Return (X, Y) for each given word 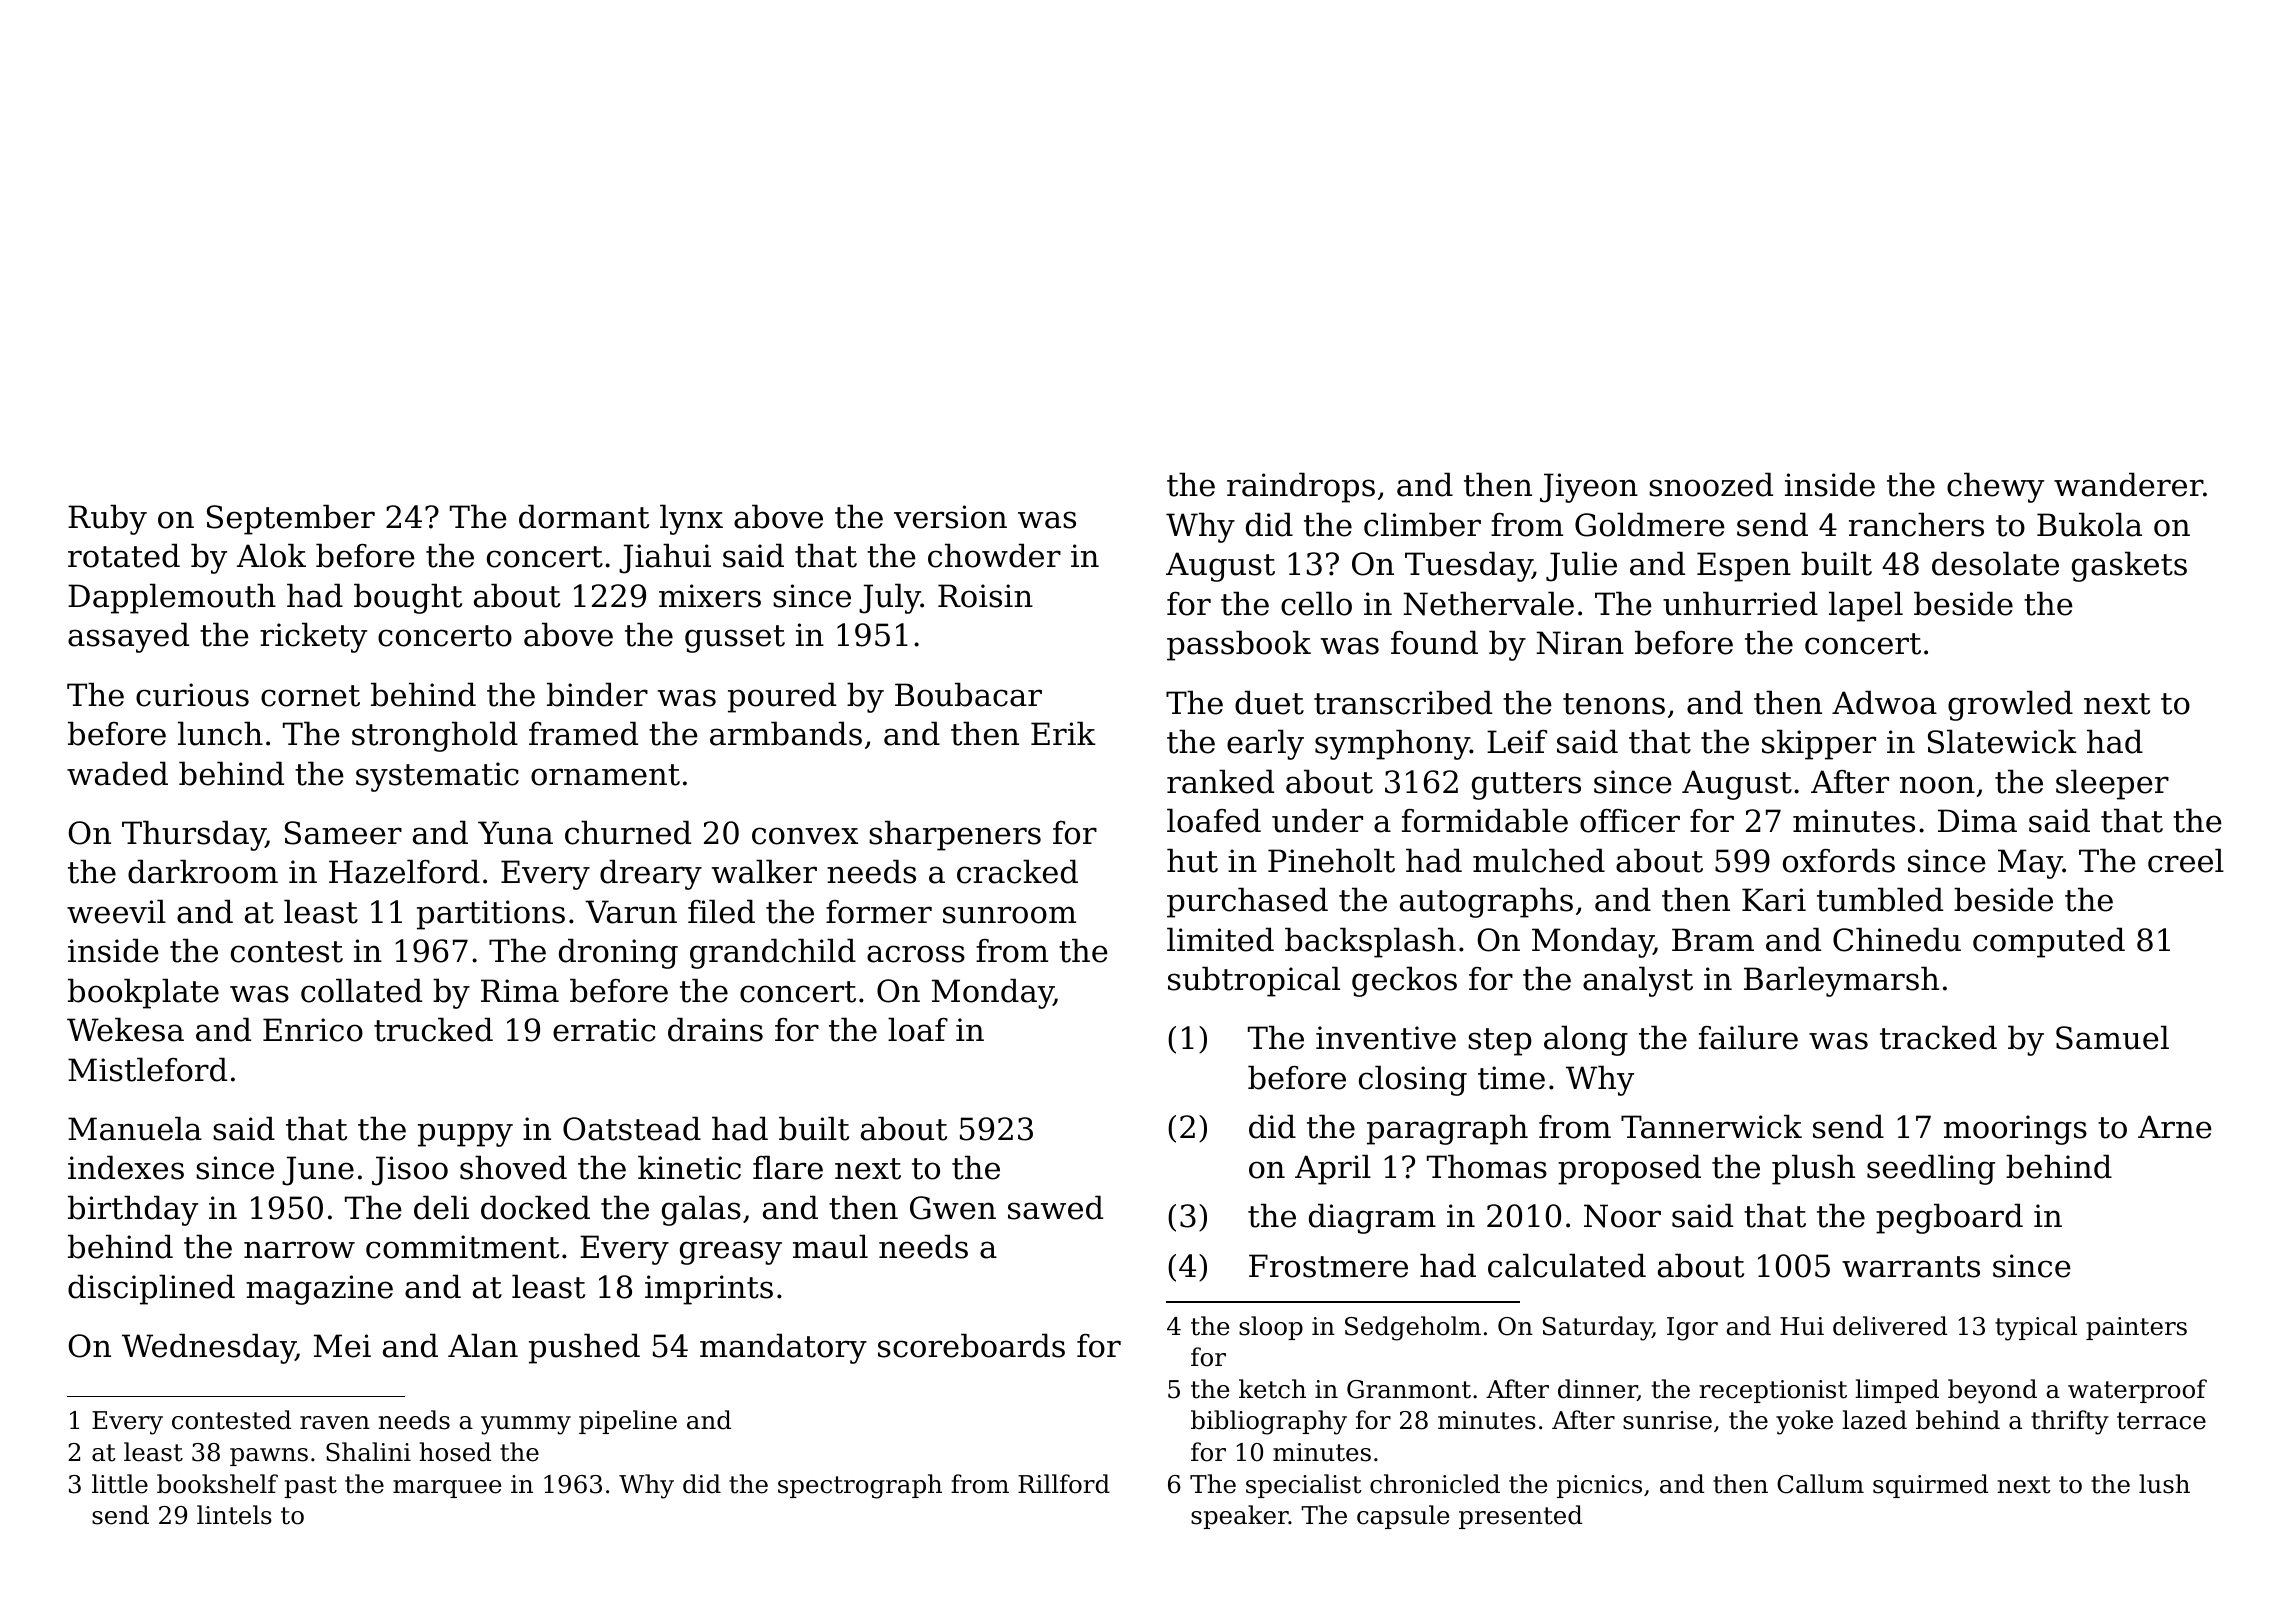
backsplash (1370, 942)
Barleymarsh (1841, 981)
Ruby (107, 519)
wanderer (2128, 484)
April (1333, 1169)
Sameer (343, 833)
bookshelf (217, 1484)
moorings (2015, 1130)
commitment (462, 1247)
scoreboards (971, 1345)
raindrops (1301, 487)
